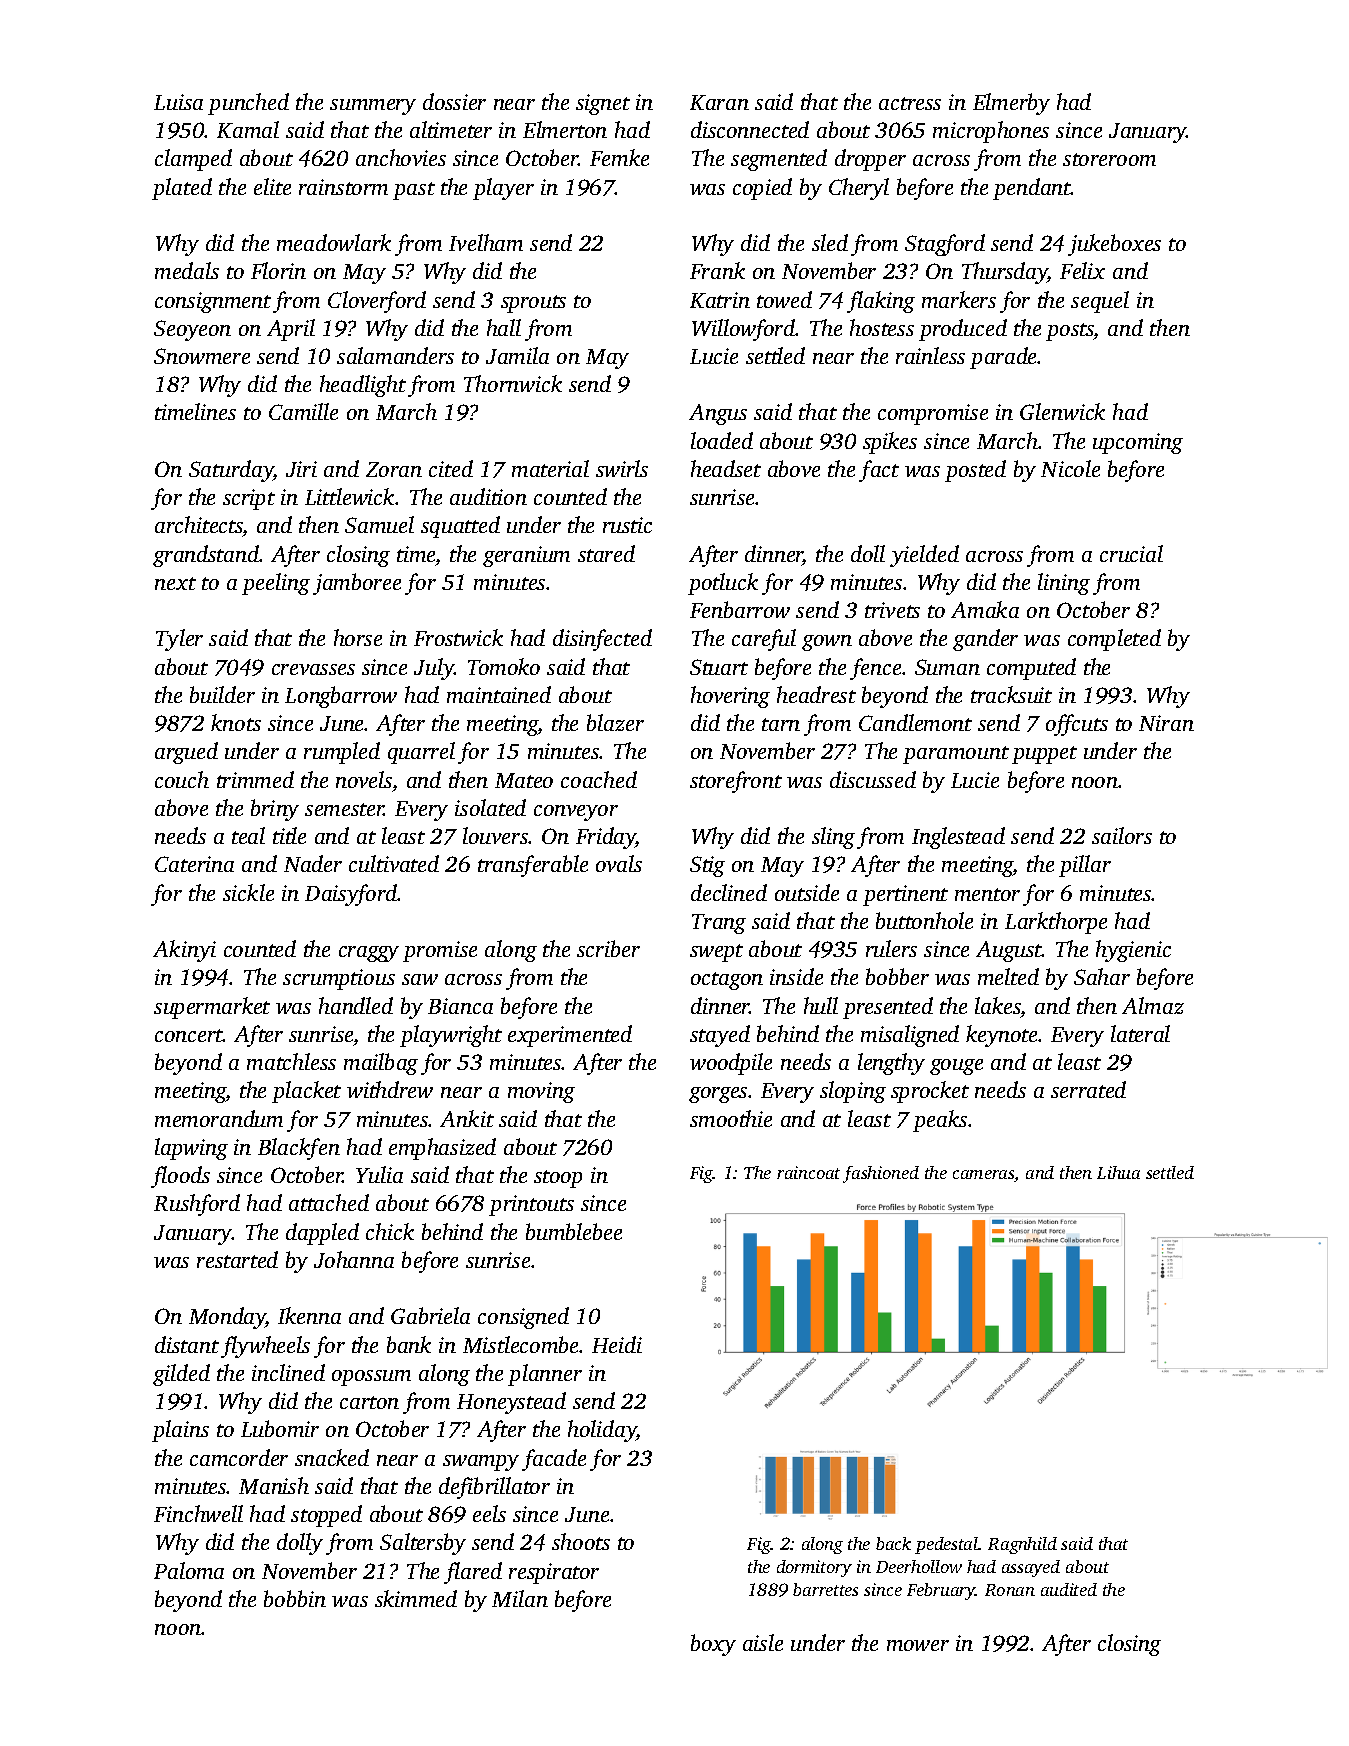 The image size is (1349, 1746). I want to click on Finchwell, so click(198, 1513).
